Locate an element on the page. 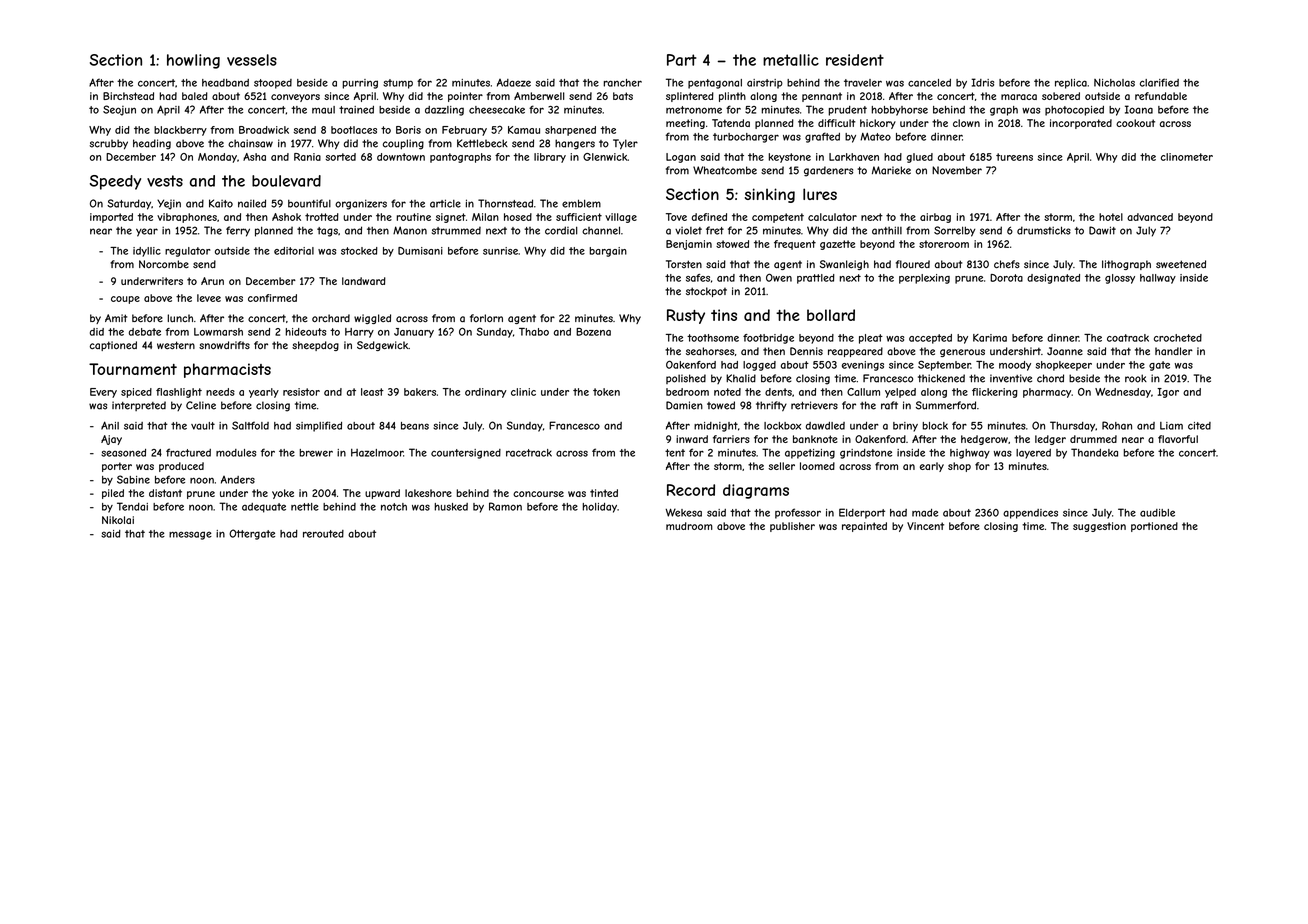 The width and height of the document is (1308, 924). highway is located at coordinates (970, 454).
